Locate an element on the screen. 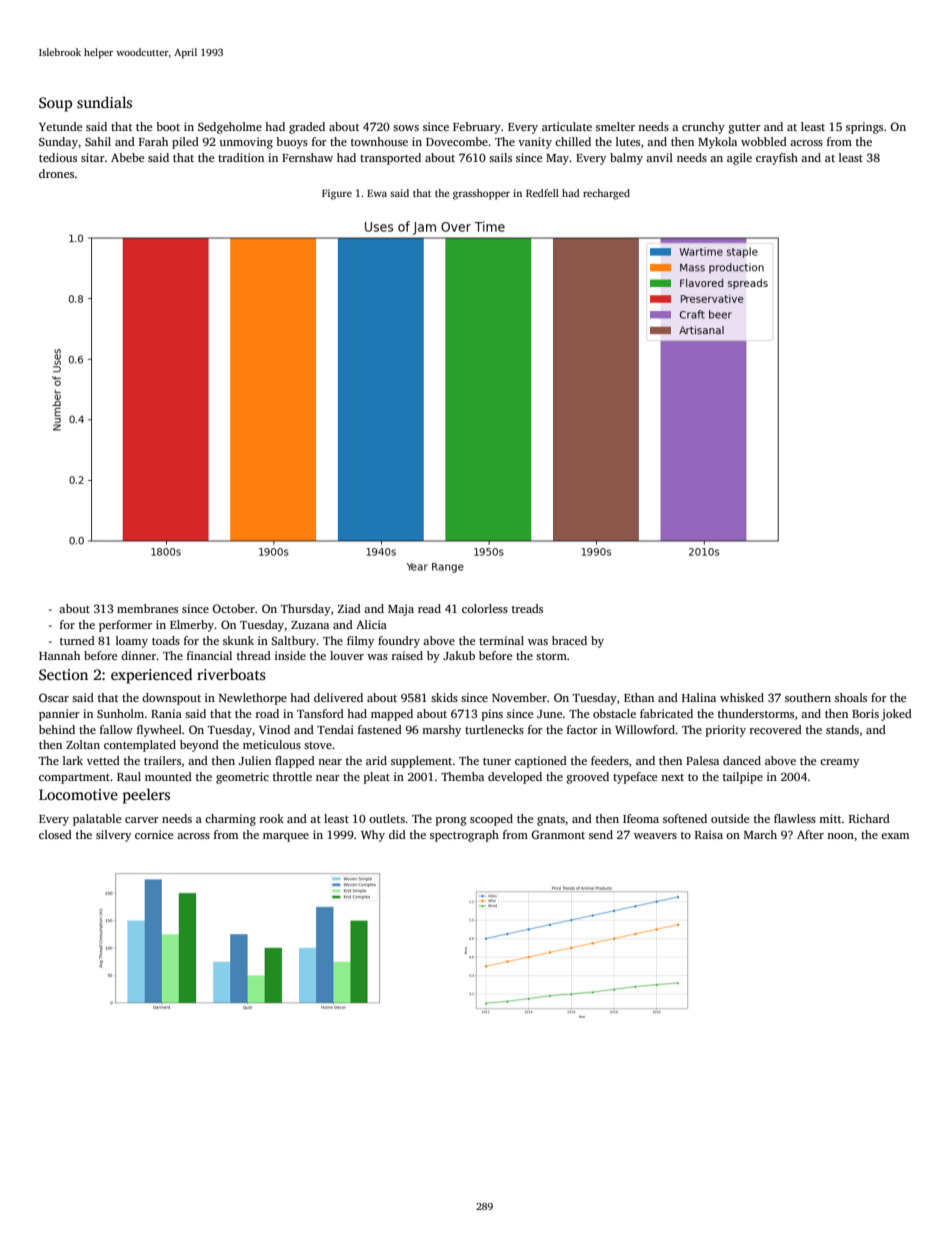 Image resolution: width=952 pixels, height=1233 pixels. crayfish is located at coordinates (777, 159).
